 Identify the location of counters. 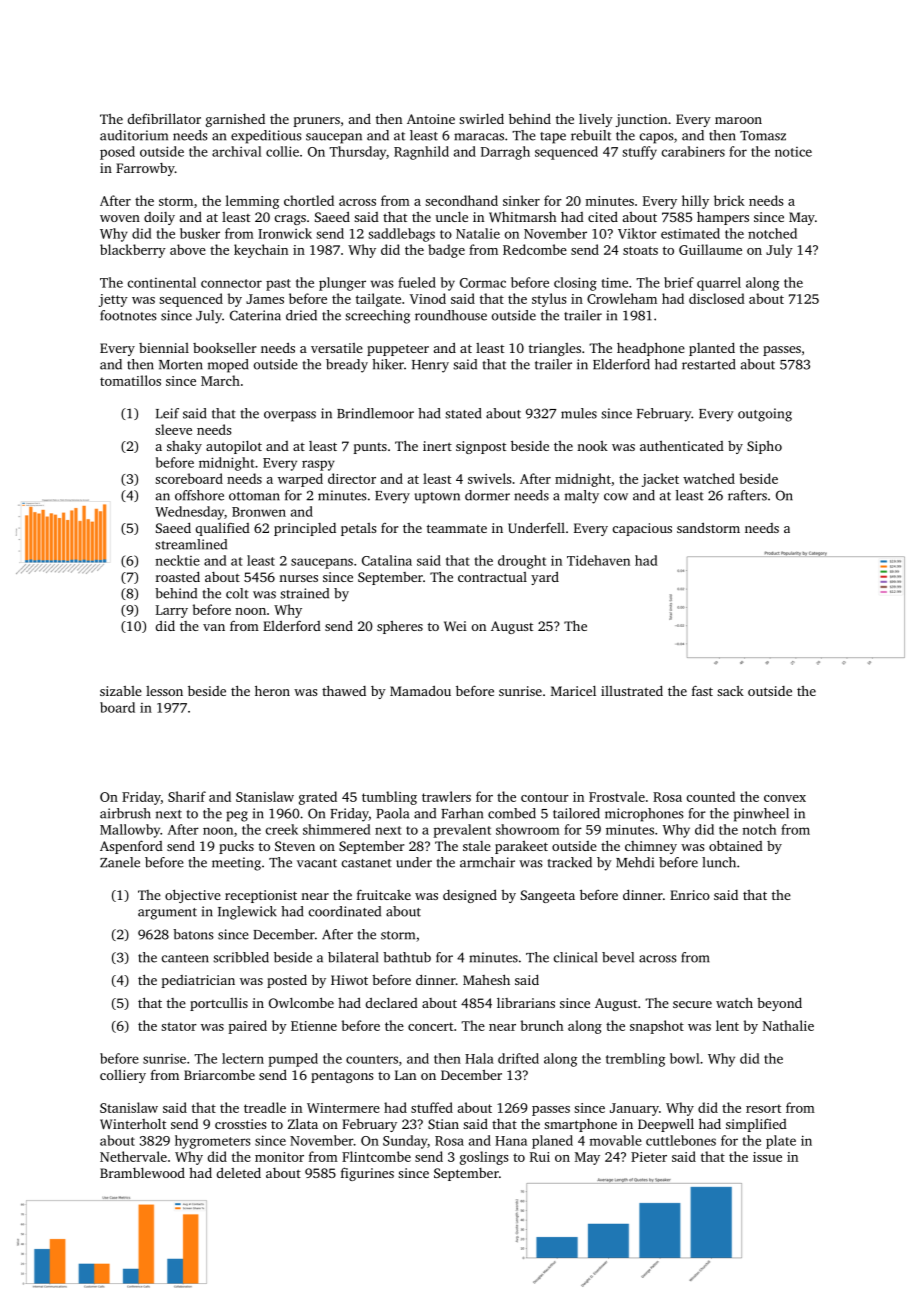
(372, 1059).
